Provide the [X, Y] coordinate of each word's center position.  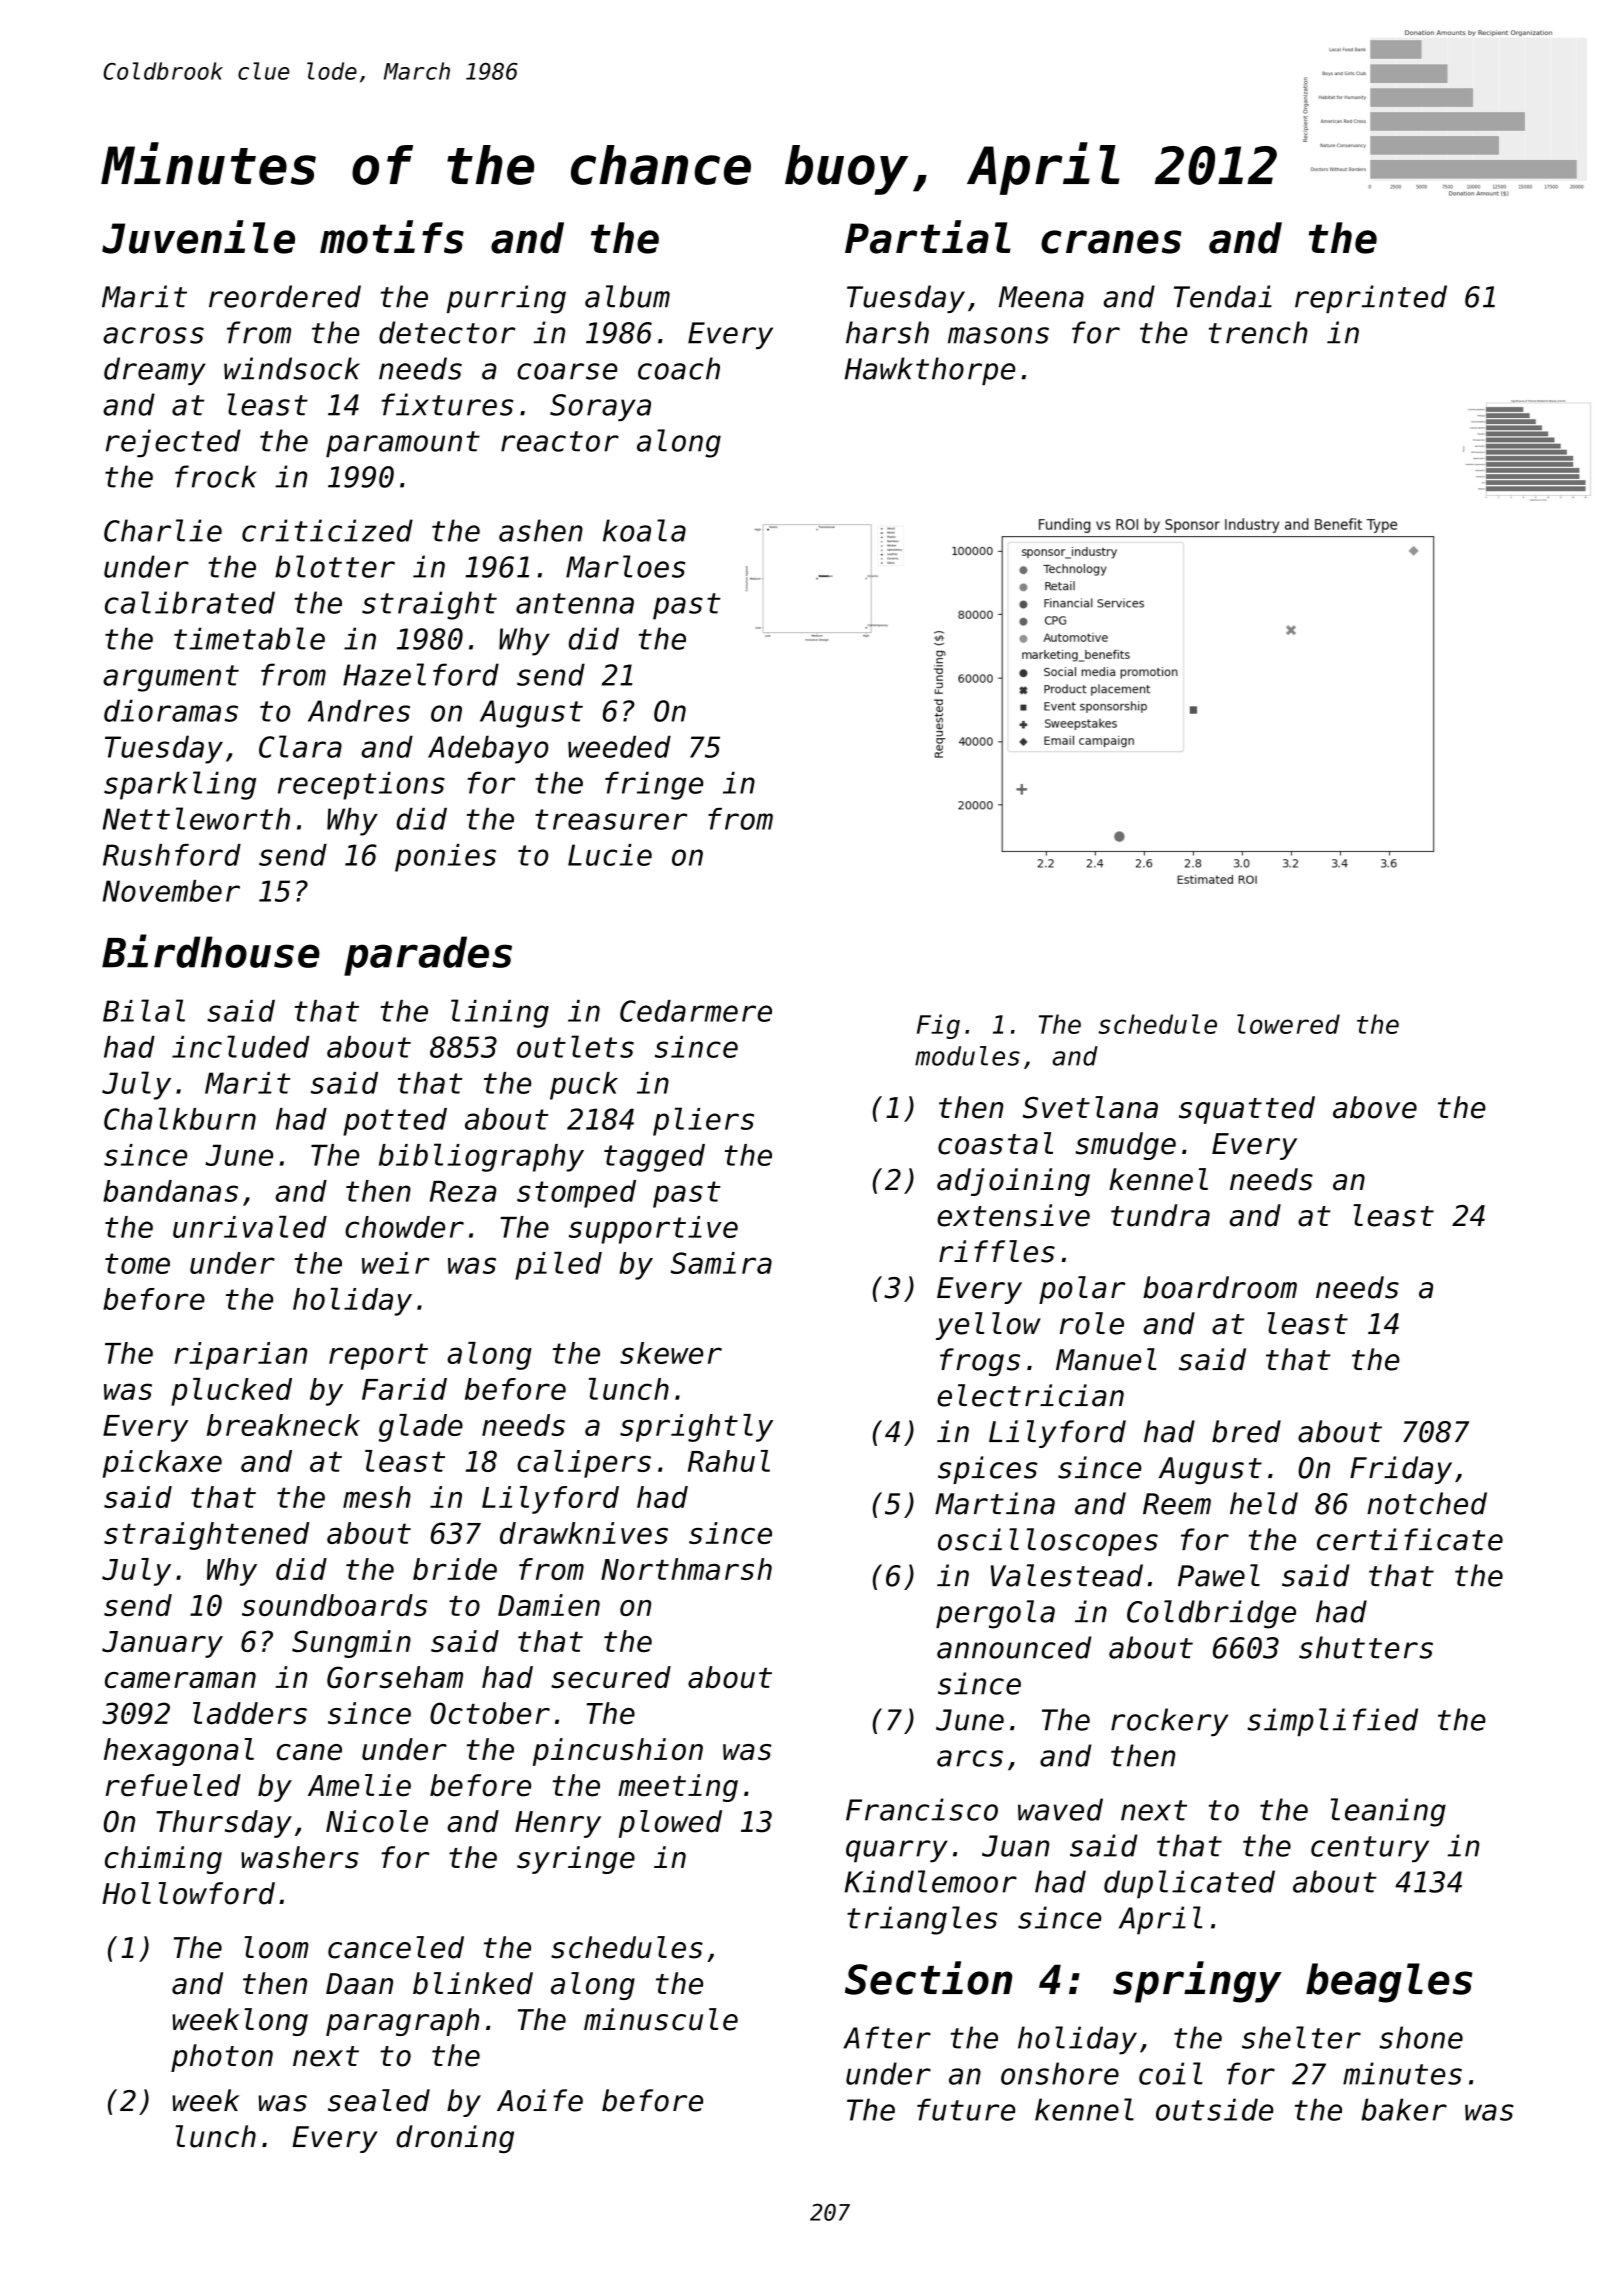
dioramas [171, 710]
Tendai [1223, 296]
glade [421, 1428]
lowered [1288, 1024]
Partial [928, 237]
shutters [1366, 1647]
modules [967, 1056]
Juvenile [198, 237]
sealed [379, 2100]
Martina [995, 1503]
